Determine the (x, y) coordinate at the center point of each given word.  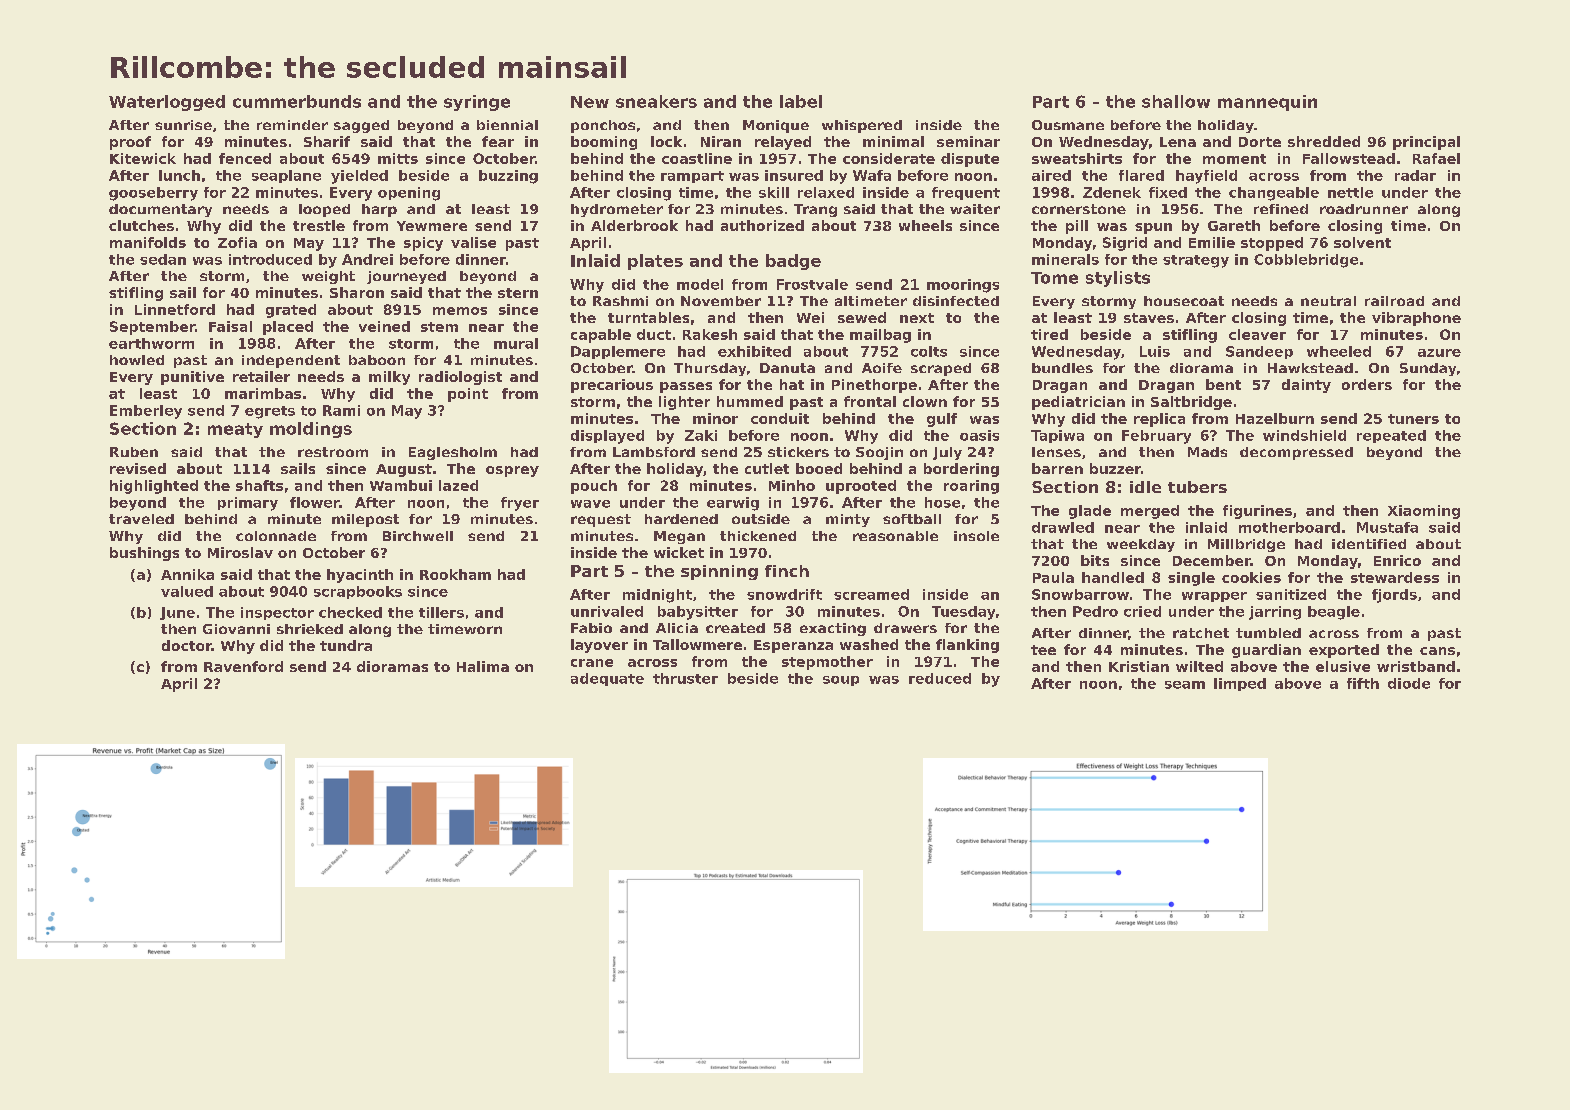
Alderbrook (634, 225)
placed (288, 328)
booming (604, 143)
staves (1149, 318)
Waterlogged (167, 103)
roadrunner (1364, 209)
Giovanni (236, 629)
